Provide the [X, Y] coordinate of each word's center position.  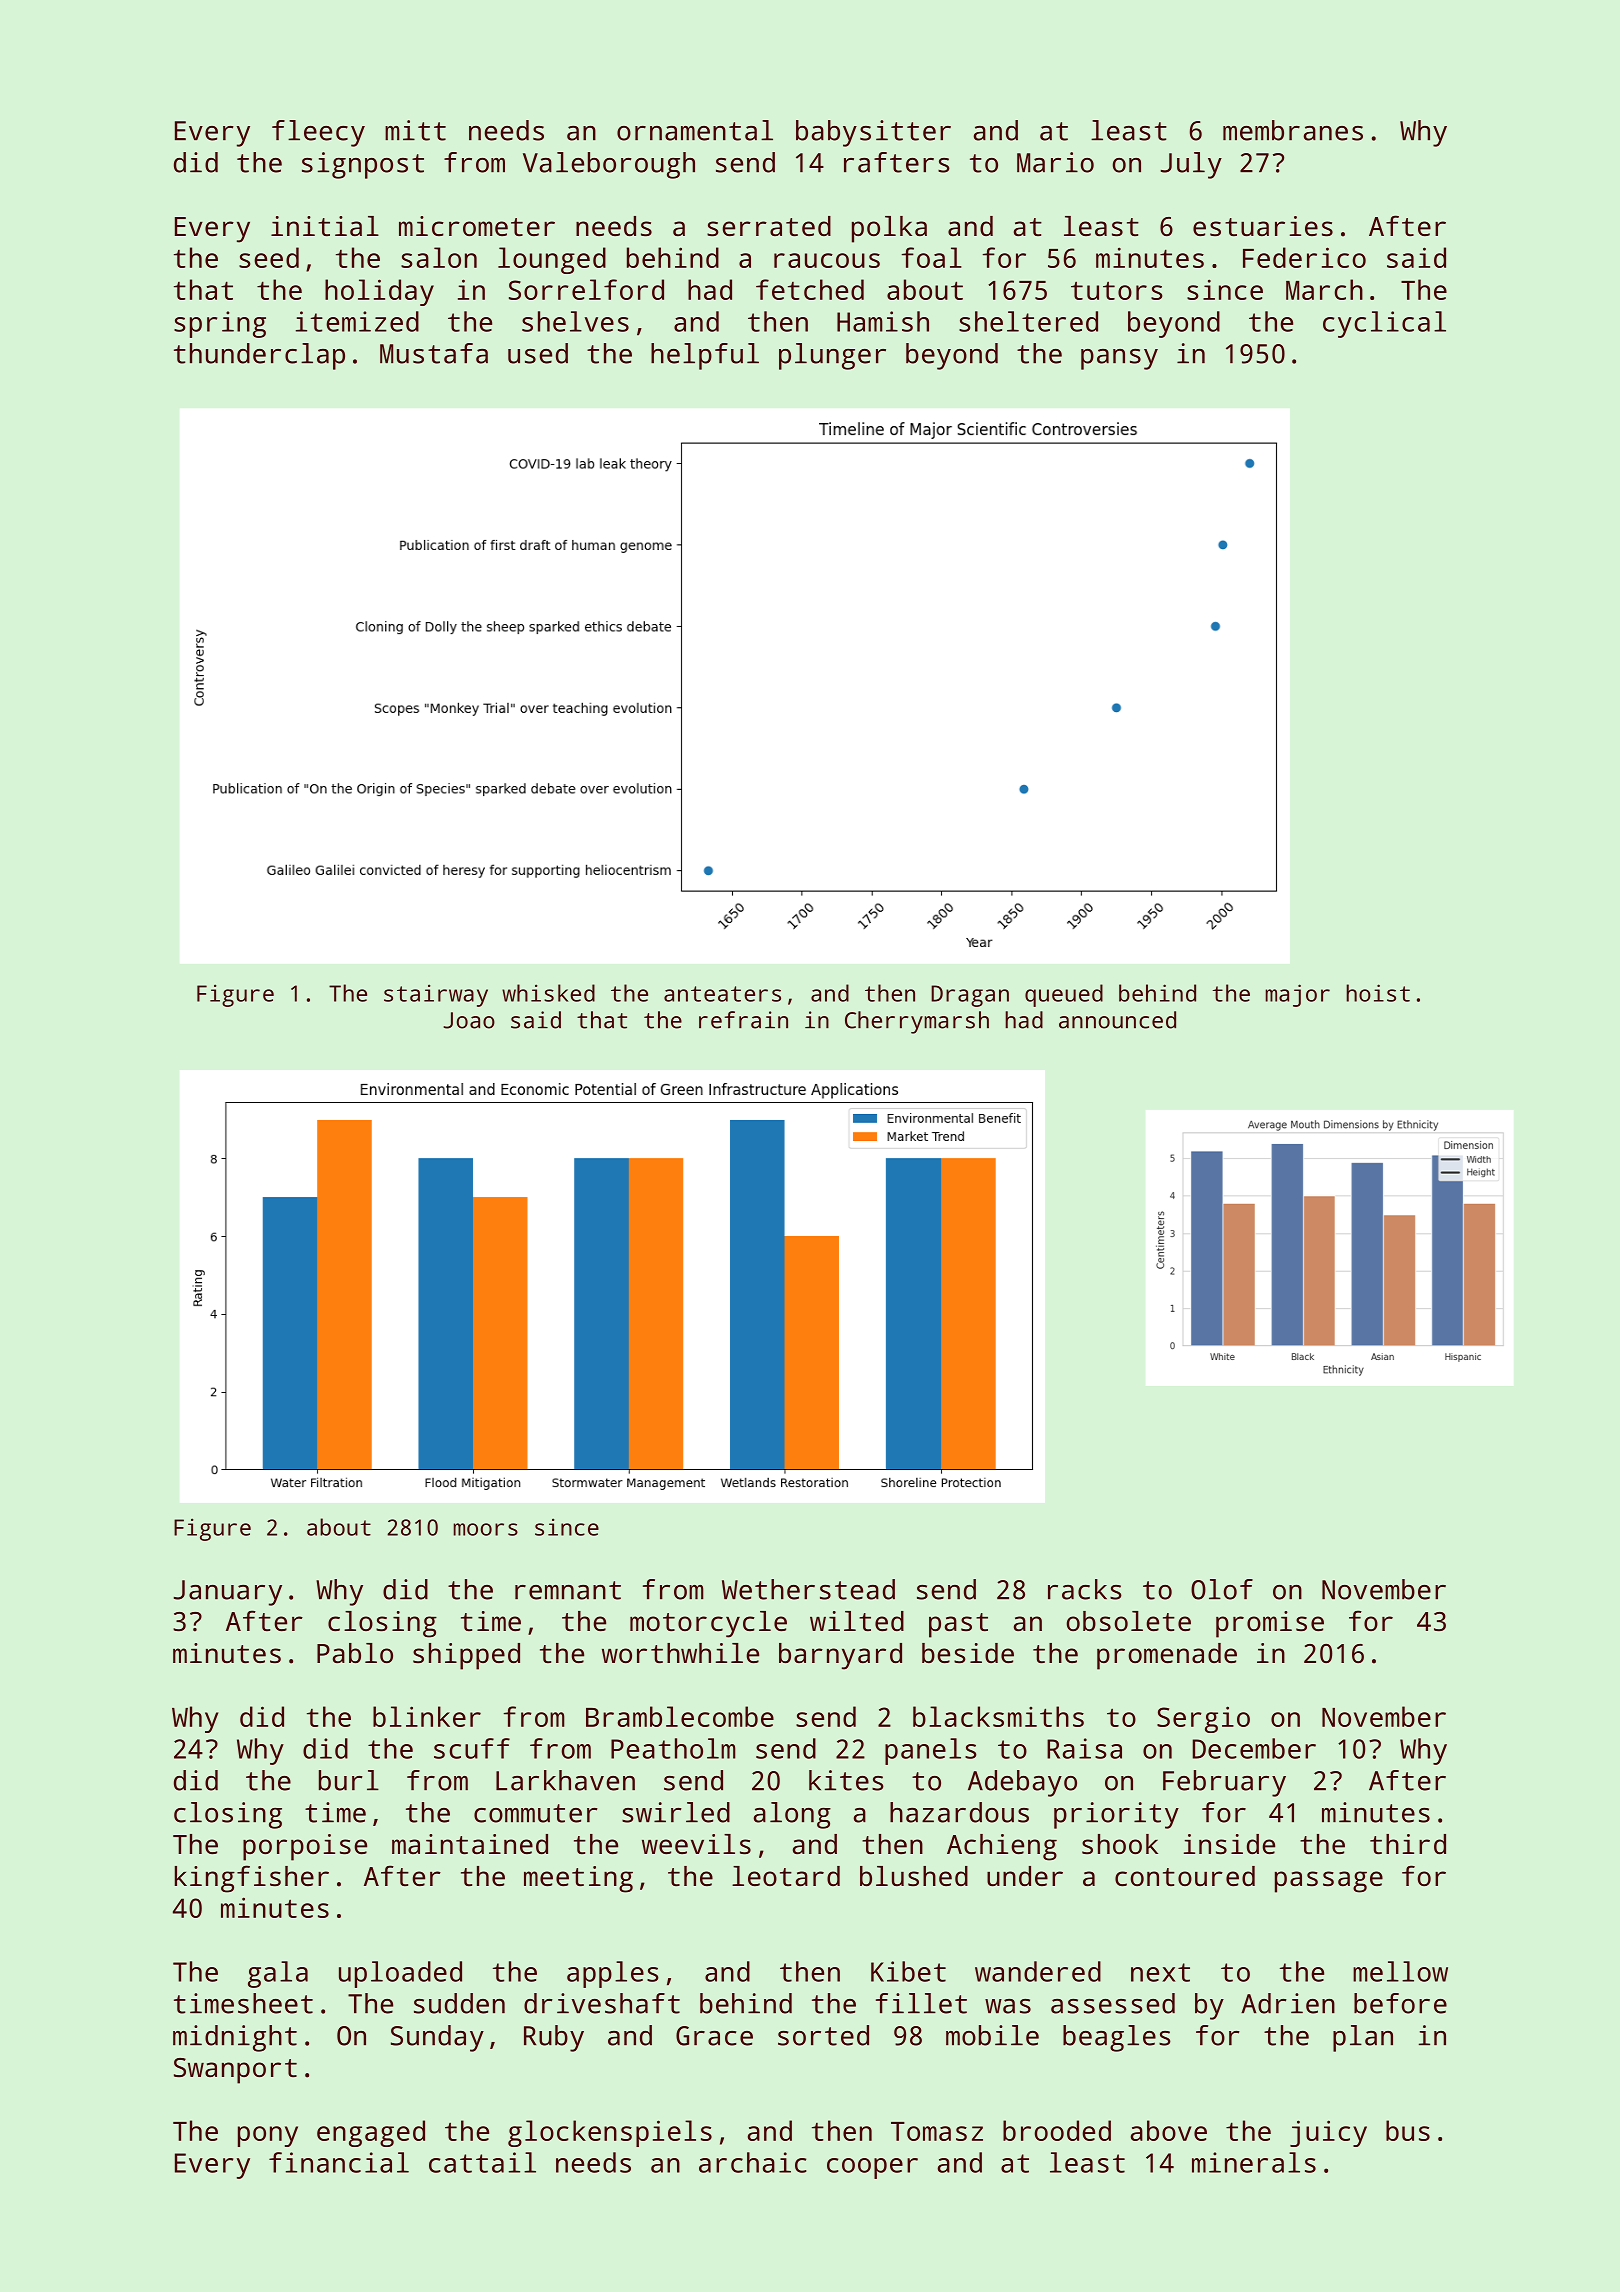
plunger [832, 356]
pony [268, 2136]
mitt [415, 130]
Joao [469, 1020]
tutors [1116, 291]
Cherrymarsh [917, 1022]
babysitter [873, 133]
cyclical [1384, 324]
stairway [436, 995]
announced [1117, 1020]
